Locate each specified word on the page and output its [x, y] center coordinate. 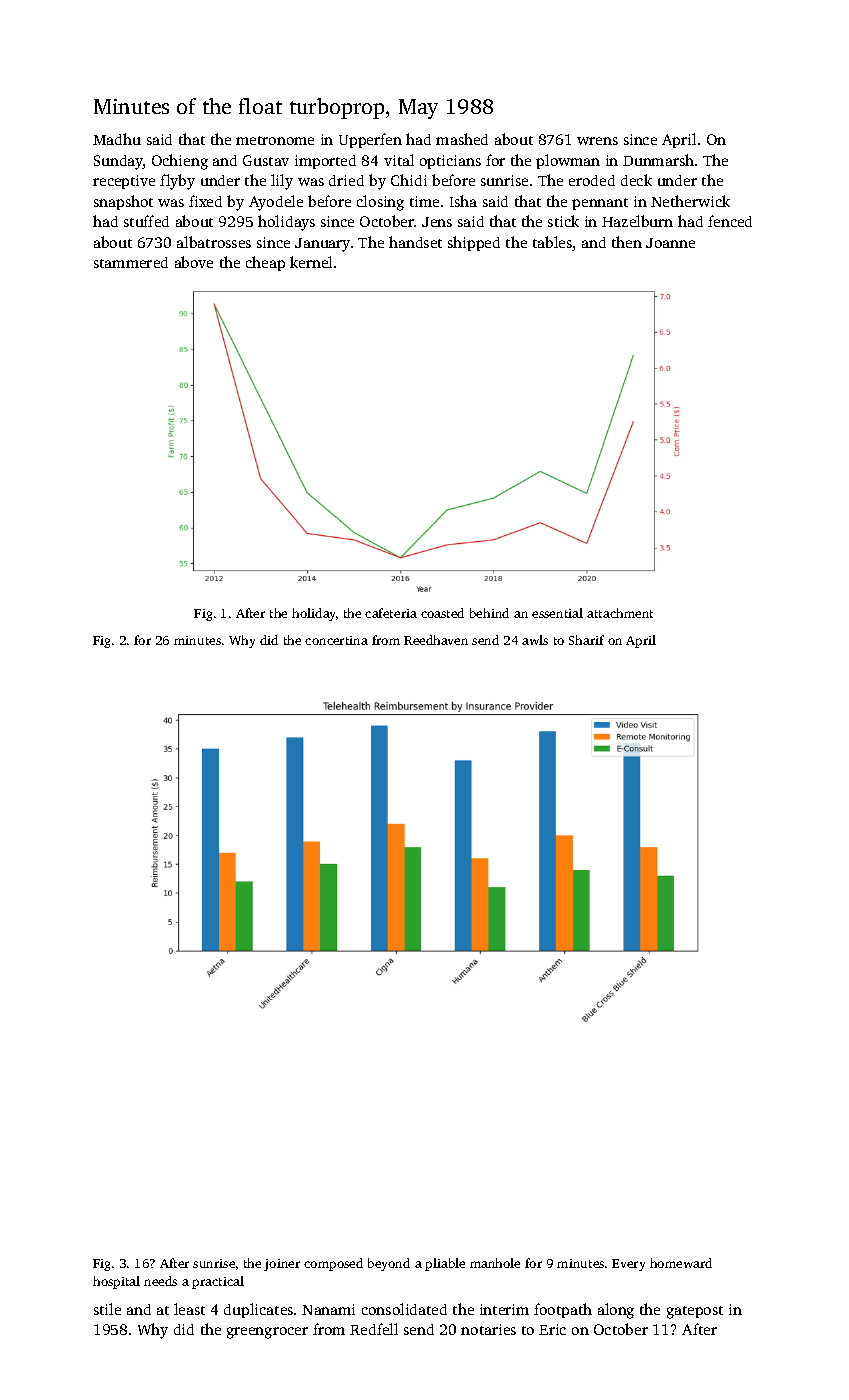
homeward [681, 1263]
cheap [265, 263]
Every [628, 1265]
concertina [336, 640]
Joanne [670, 243]
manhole [495, 1263]
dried [346, 180]
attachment [620, 613]
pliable [445, 1264]
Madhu [117, 139]
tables [553, 243]
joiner [282, 1265]
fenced [730, 221]
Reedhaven [436, 640]
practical [218, 1282]
